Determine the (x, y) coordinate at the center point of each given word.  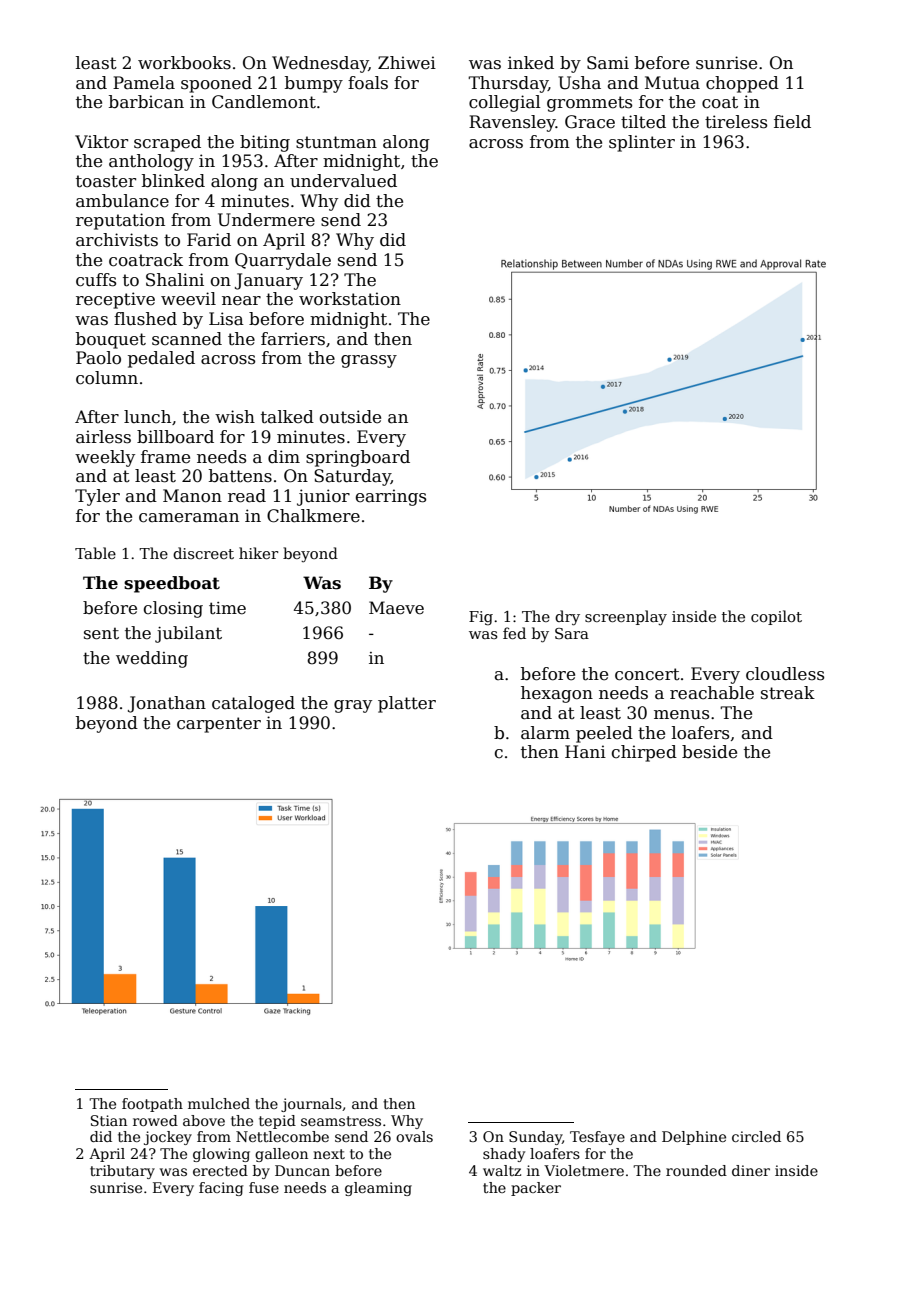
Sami (608, 63)
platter (407, 704)
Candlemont (264, 102)
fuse (264, 1187)
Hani (585, 752)
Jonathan (167, 704)
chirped (644, 753)
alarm (545, 733)
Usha (579, 83)
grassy (369, 361)
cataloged (253, 704)
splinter (642, 143)
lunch (147, 417)
